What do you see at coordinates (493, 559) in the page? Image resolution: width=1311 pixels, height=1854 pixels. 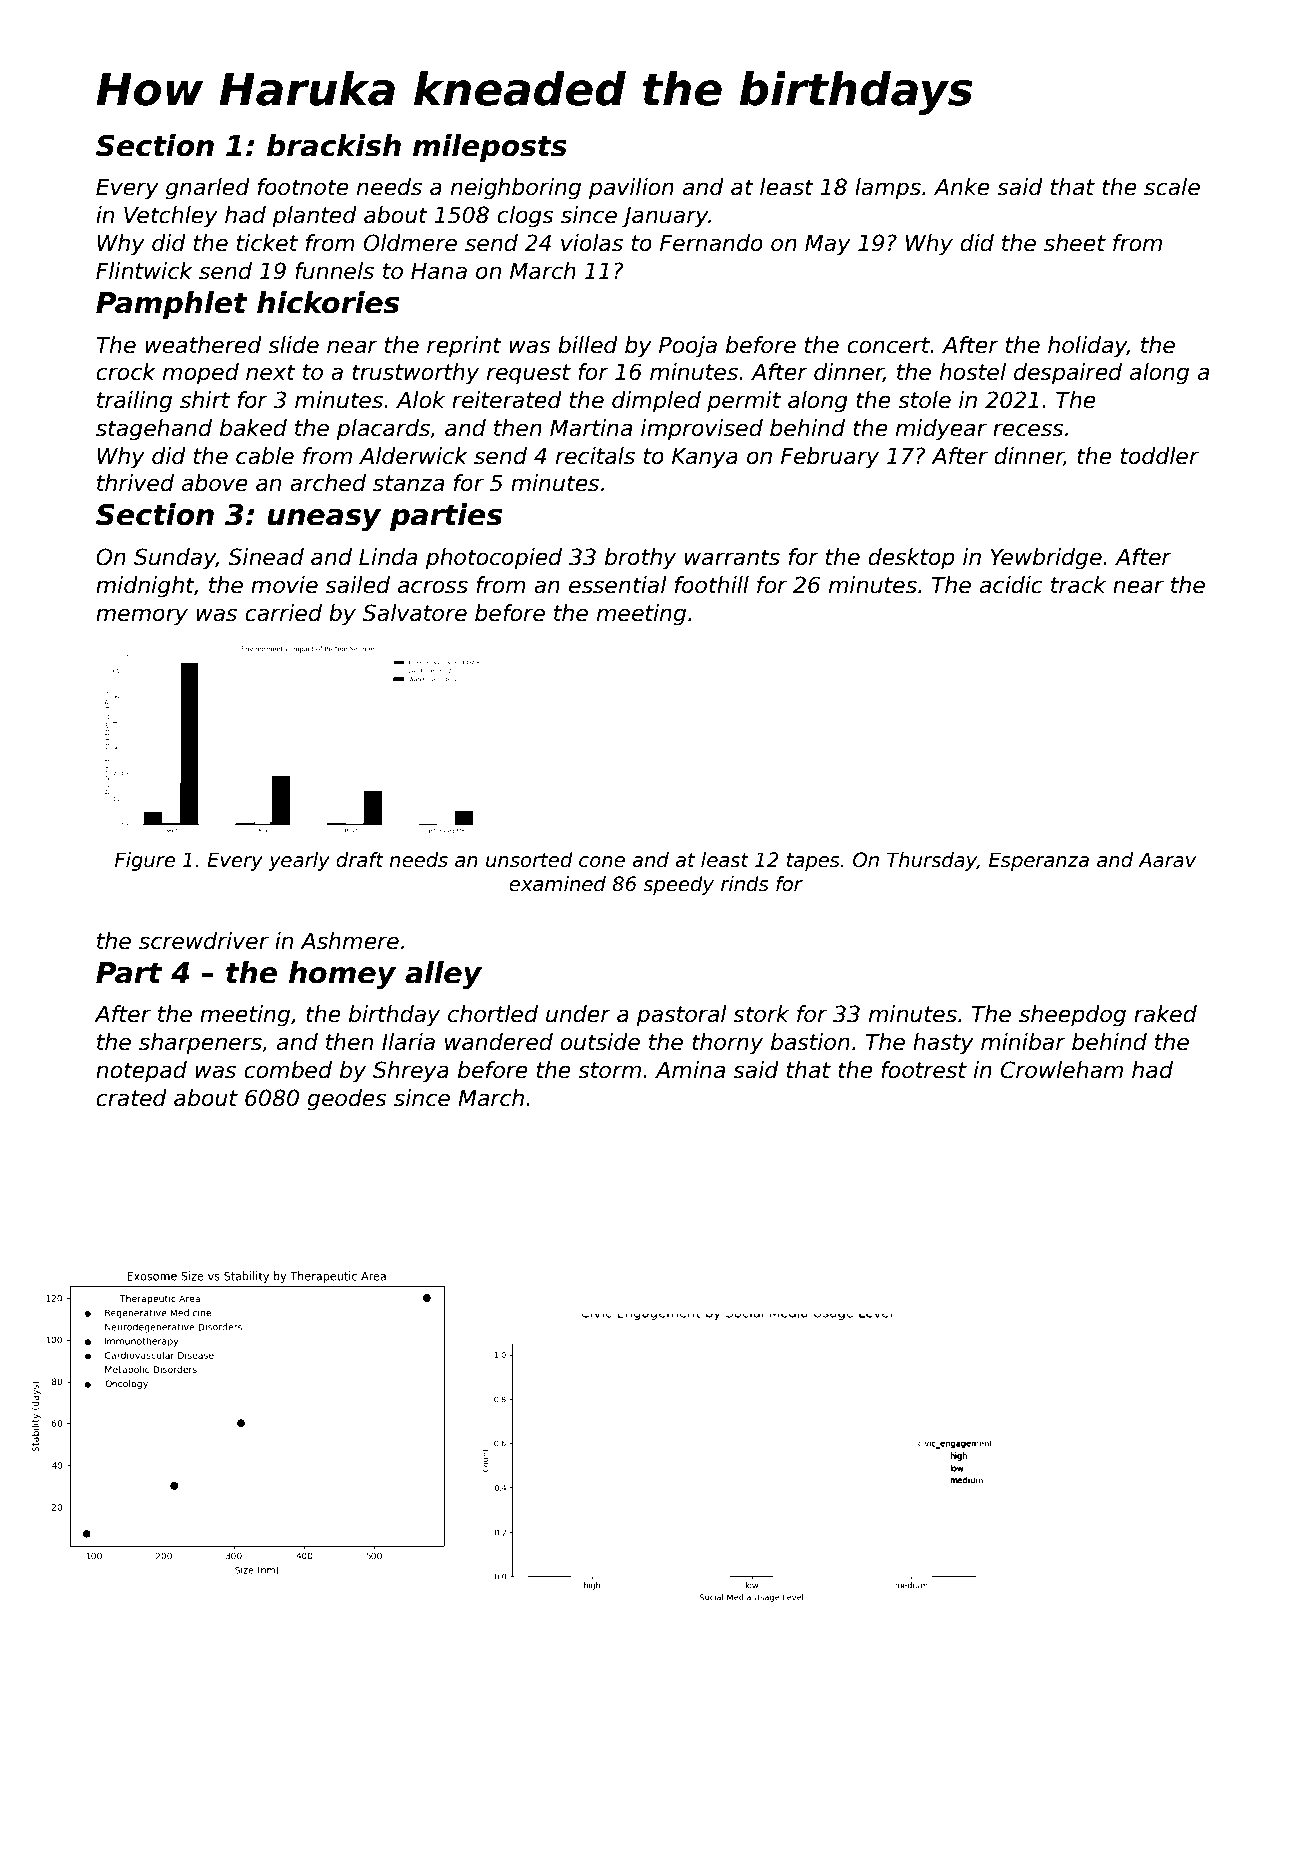 I see `photocopied` at bounding box center [493, 559].
